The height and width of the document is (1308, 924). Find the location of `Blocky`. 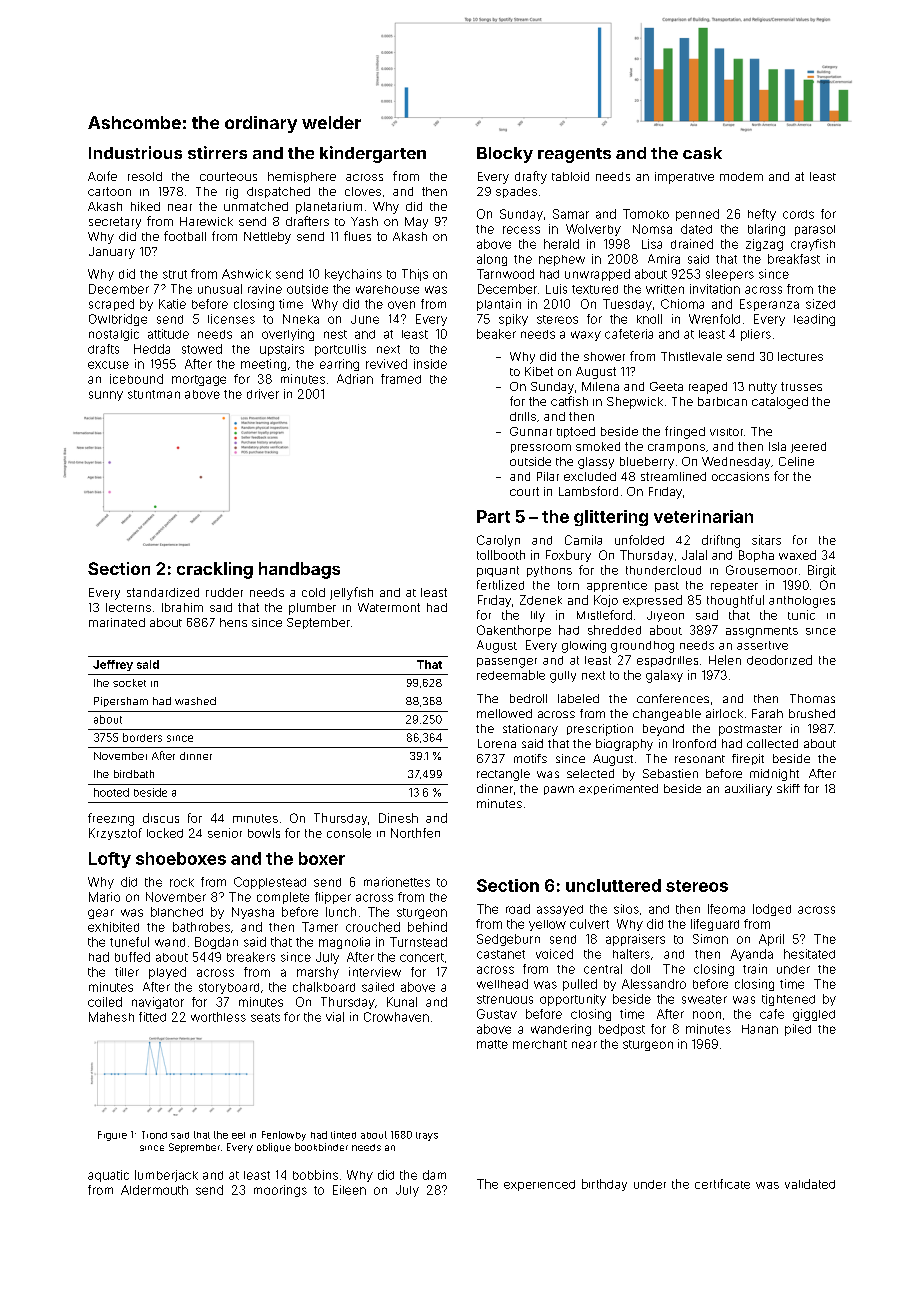

Blocky is located at coordinates (505, 155).
